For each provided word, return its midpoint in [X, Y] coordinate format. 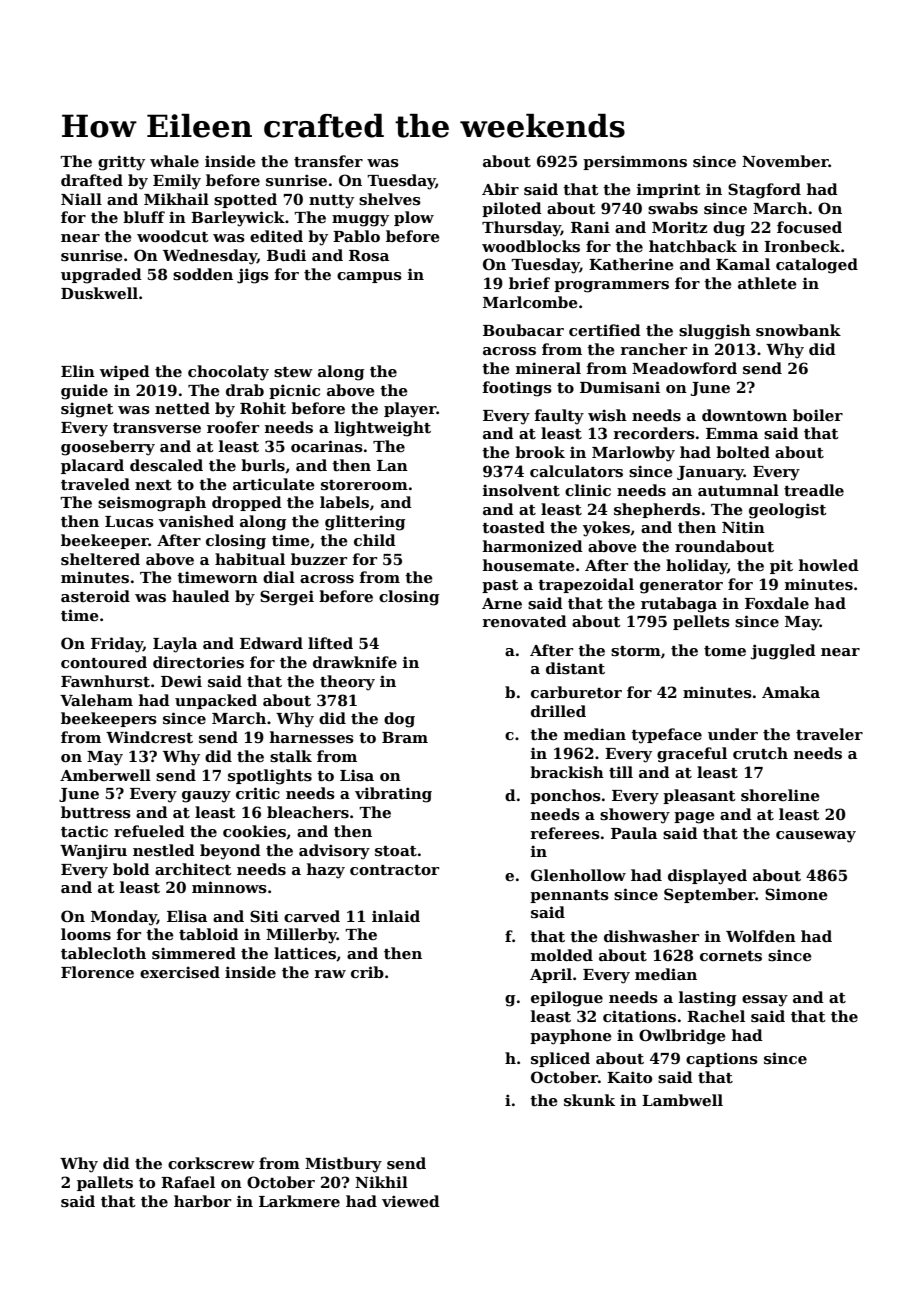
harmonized [533, 546]
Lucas [129, 522]
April [551, 975]
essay [765, 1001]
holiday [697, 567]
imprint [669, 190]
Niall [81, 199]
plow [414, 218]
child [375, 540]
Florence [97, 972]
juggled [783, 652]
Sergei [287, 598]
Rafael [188, 1182]
